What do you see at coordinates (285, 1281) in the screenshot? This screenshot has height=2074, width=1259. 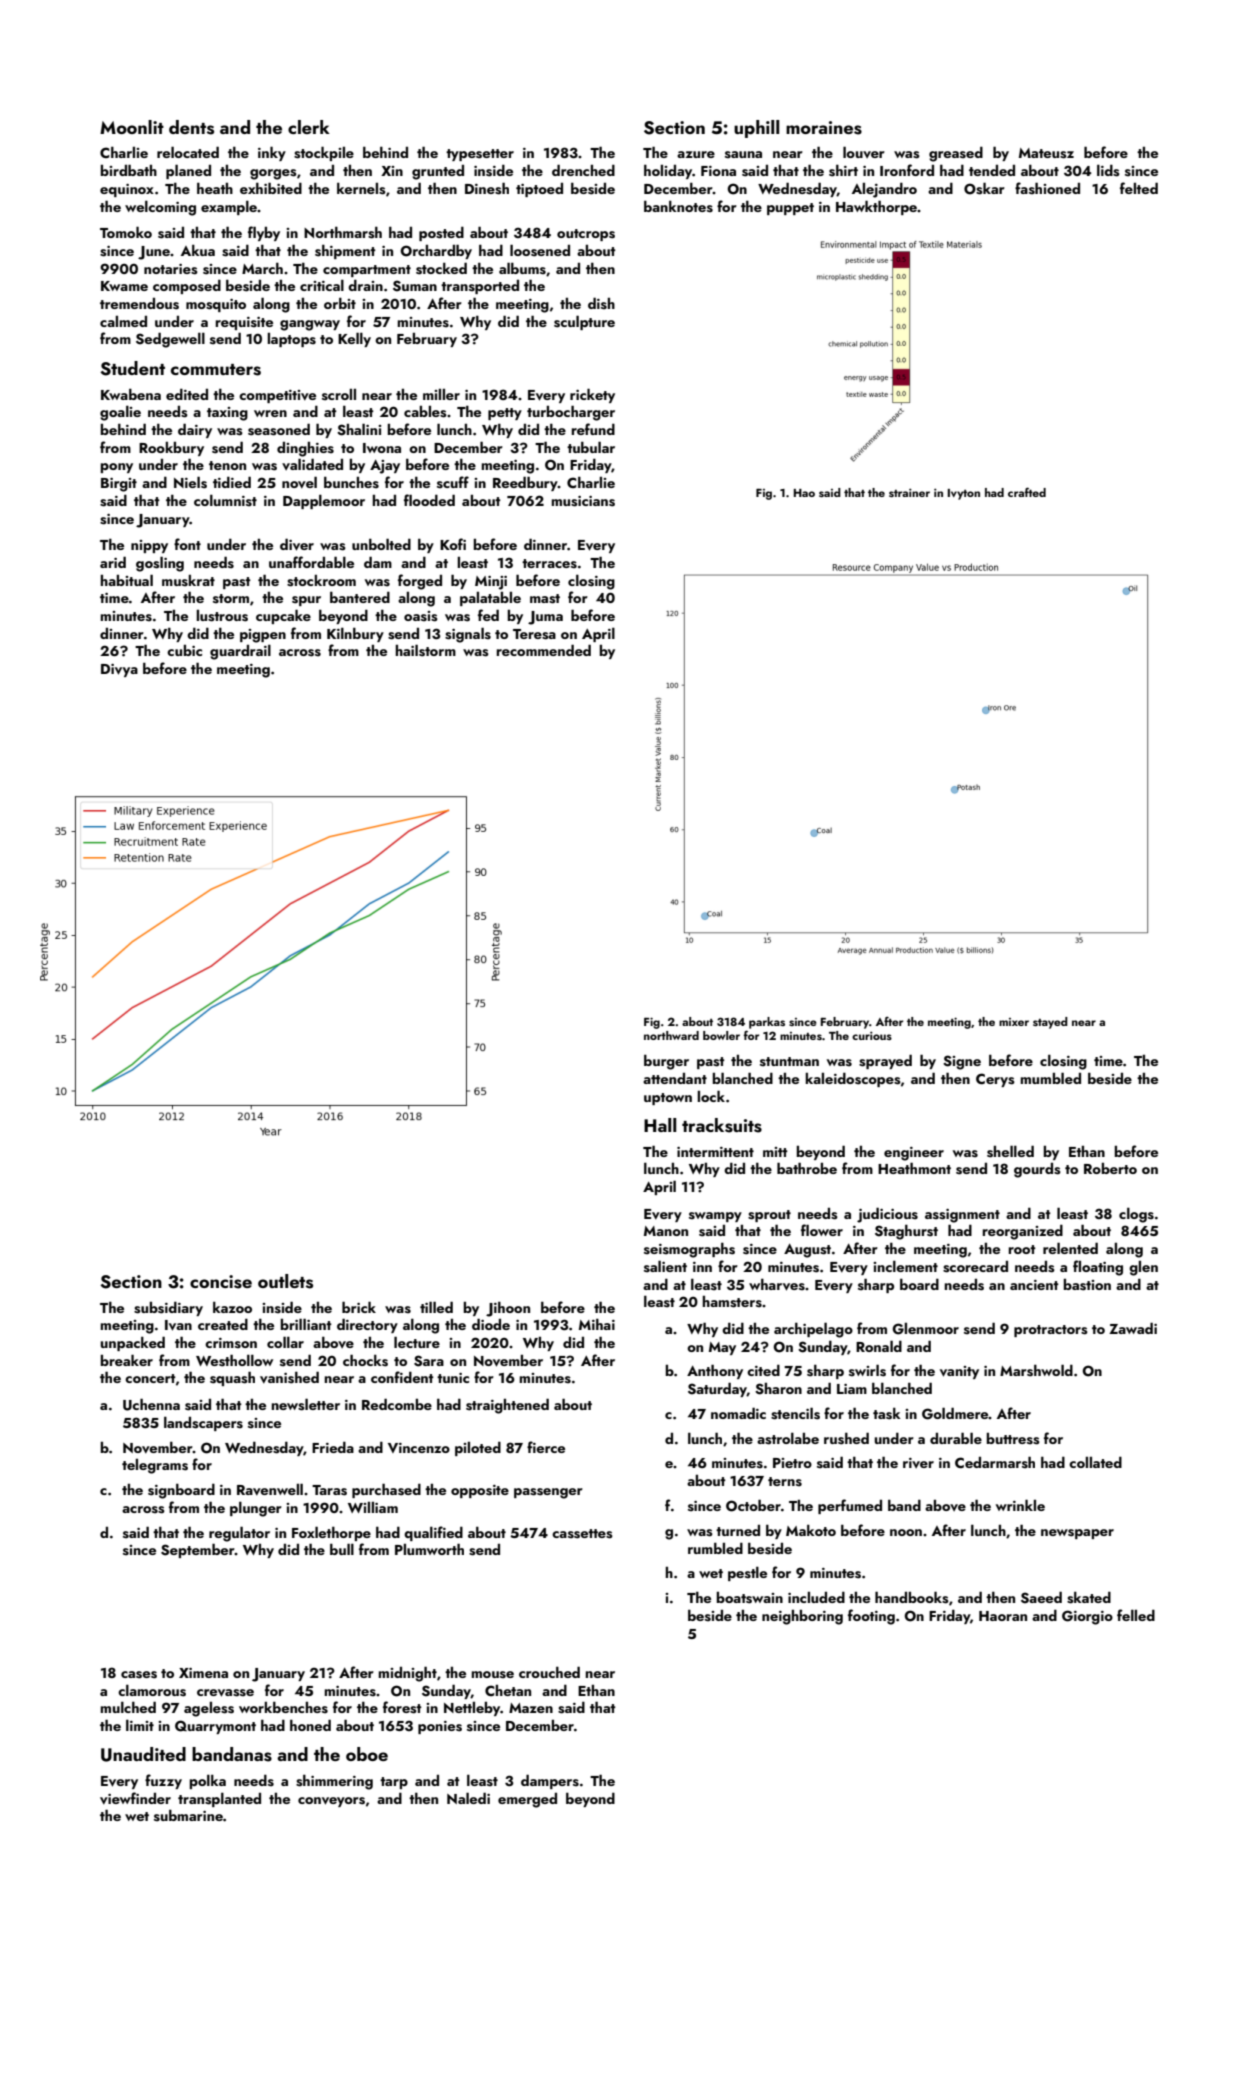 I see `outlets` at bounding box center [285, 1281].
